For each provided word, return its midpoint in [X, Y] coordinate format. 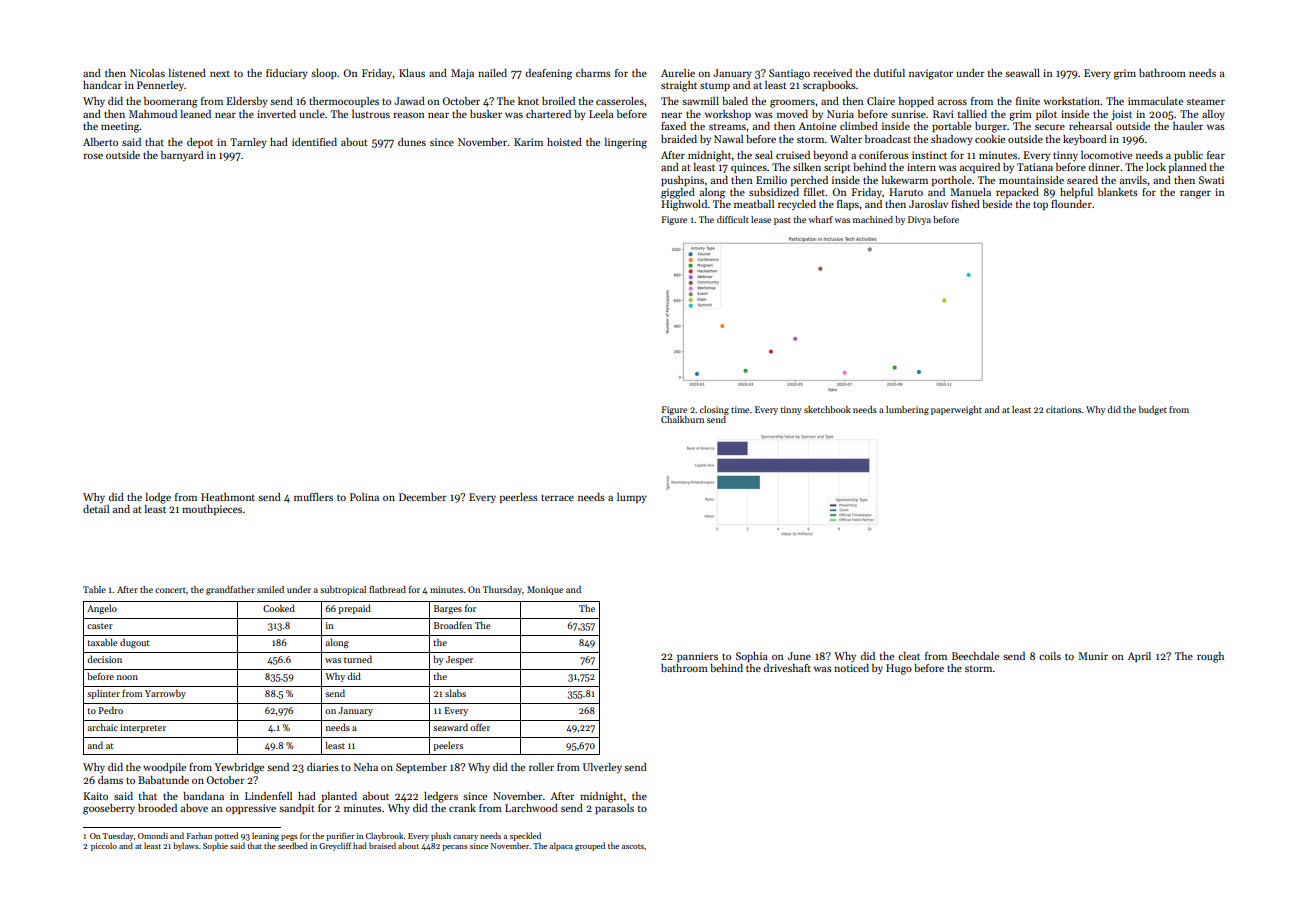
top [1040, 205]
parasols [614, 809]
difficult [733, 219]
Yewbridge [239, 768]
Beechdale [975, 656]
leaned [196, 114]
